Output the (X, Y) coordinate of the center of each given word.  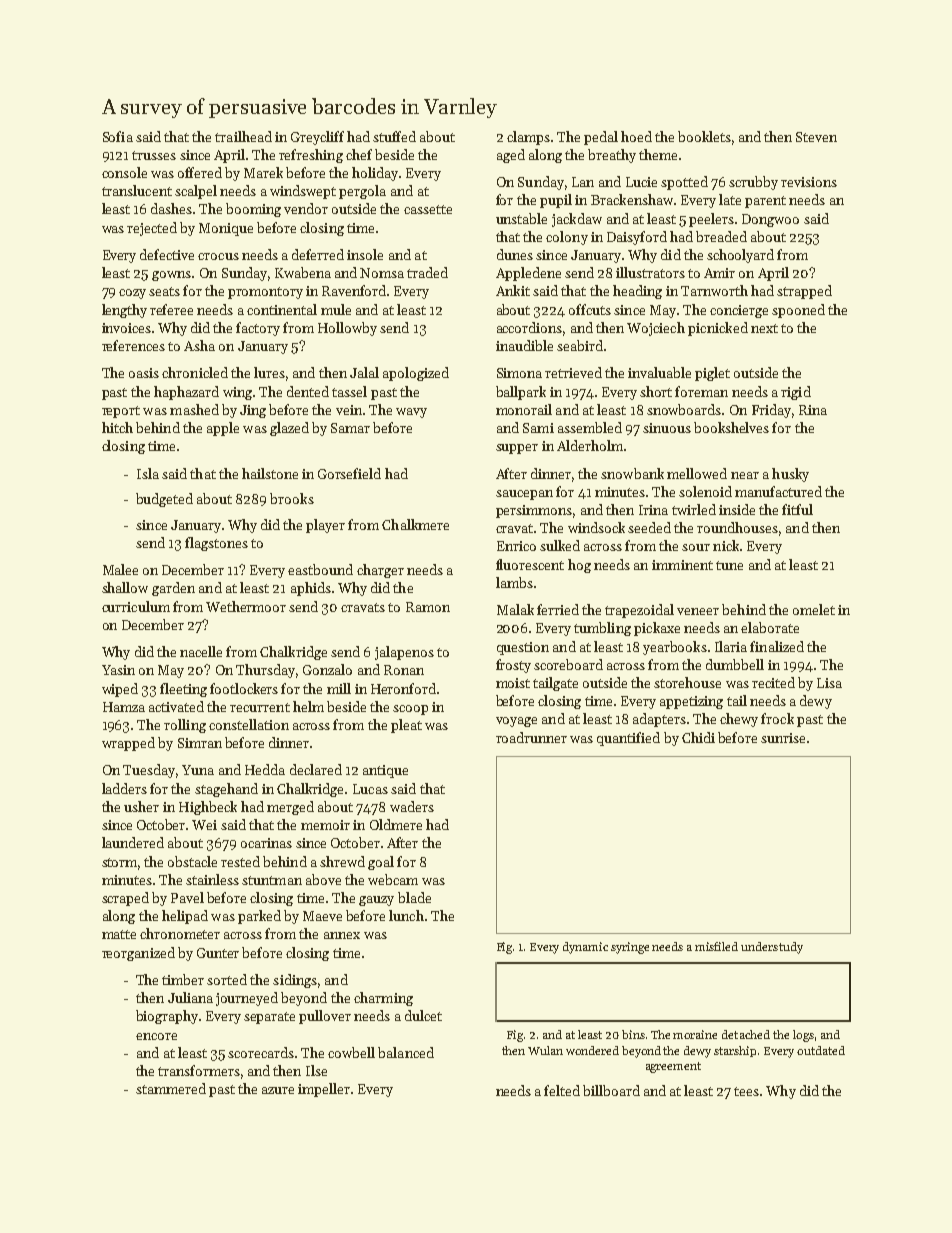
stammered (171, 1088)
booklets (704, 136)
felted (562, 1090)
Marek (263, 172)
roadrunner (531, 737)
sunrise (783, 738)
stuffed (394, 136)
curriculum (136, 606)
